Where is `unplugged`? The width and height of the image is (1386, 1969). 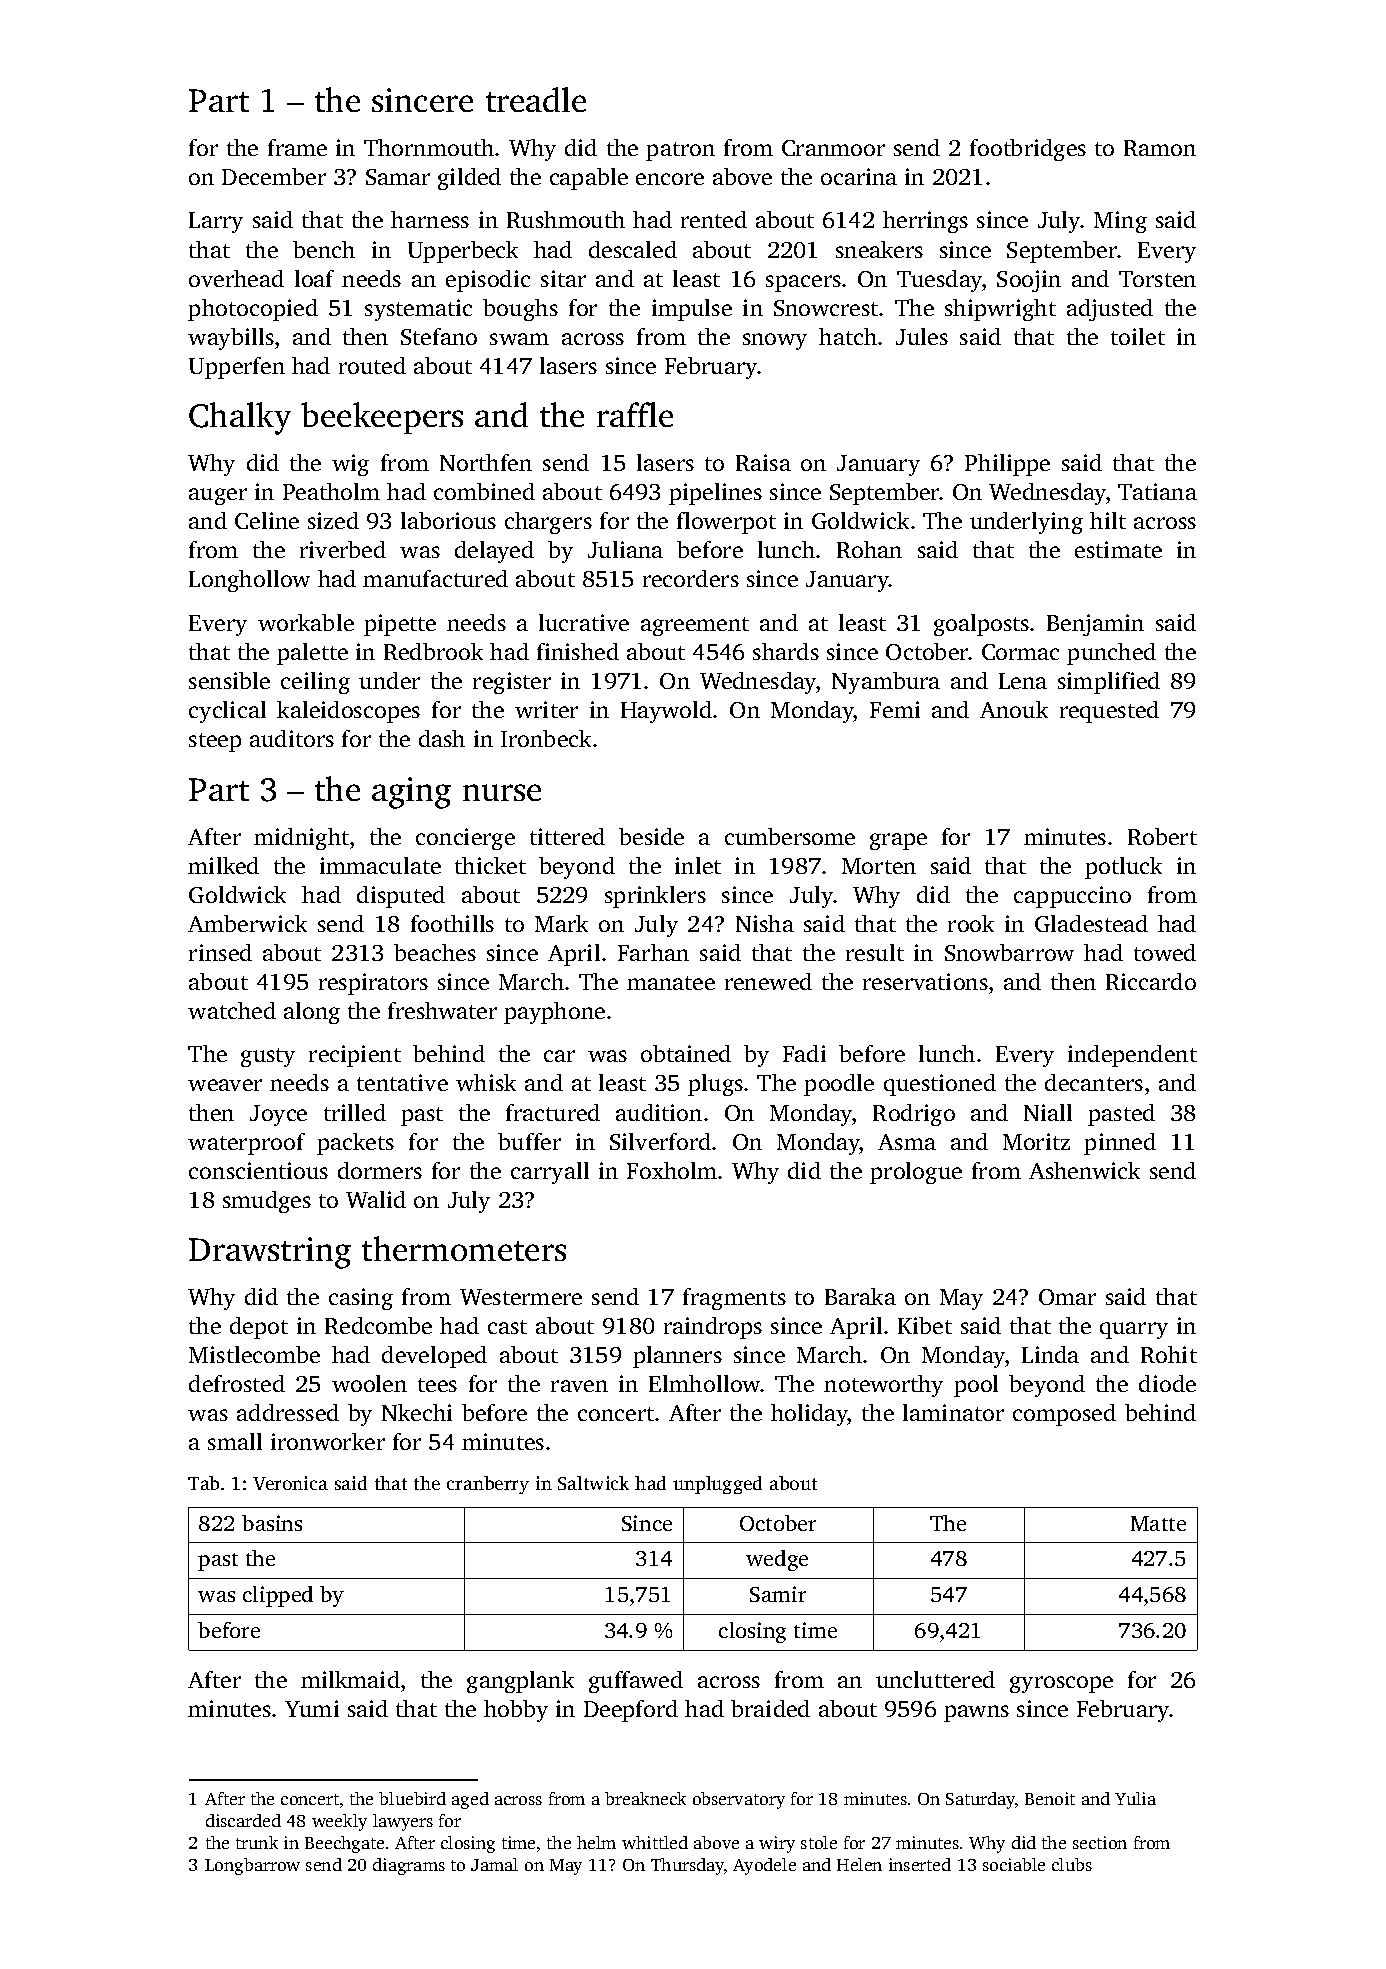 unplugged is located at coordinates (717, 1485).
